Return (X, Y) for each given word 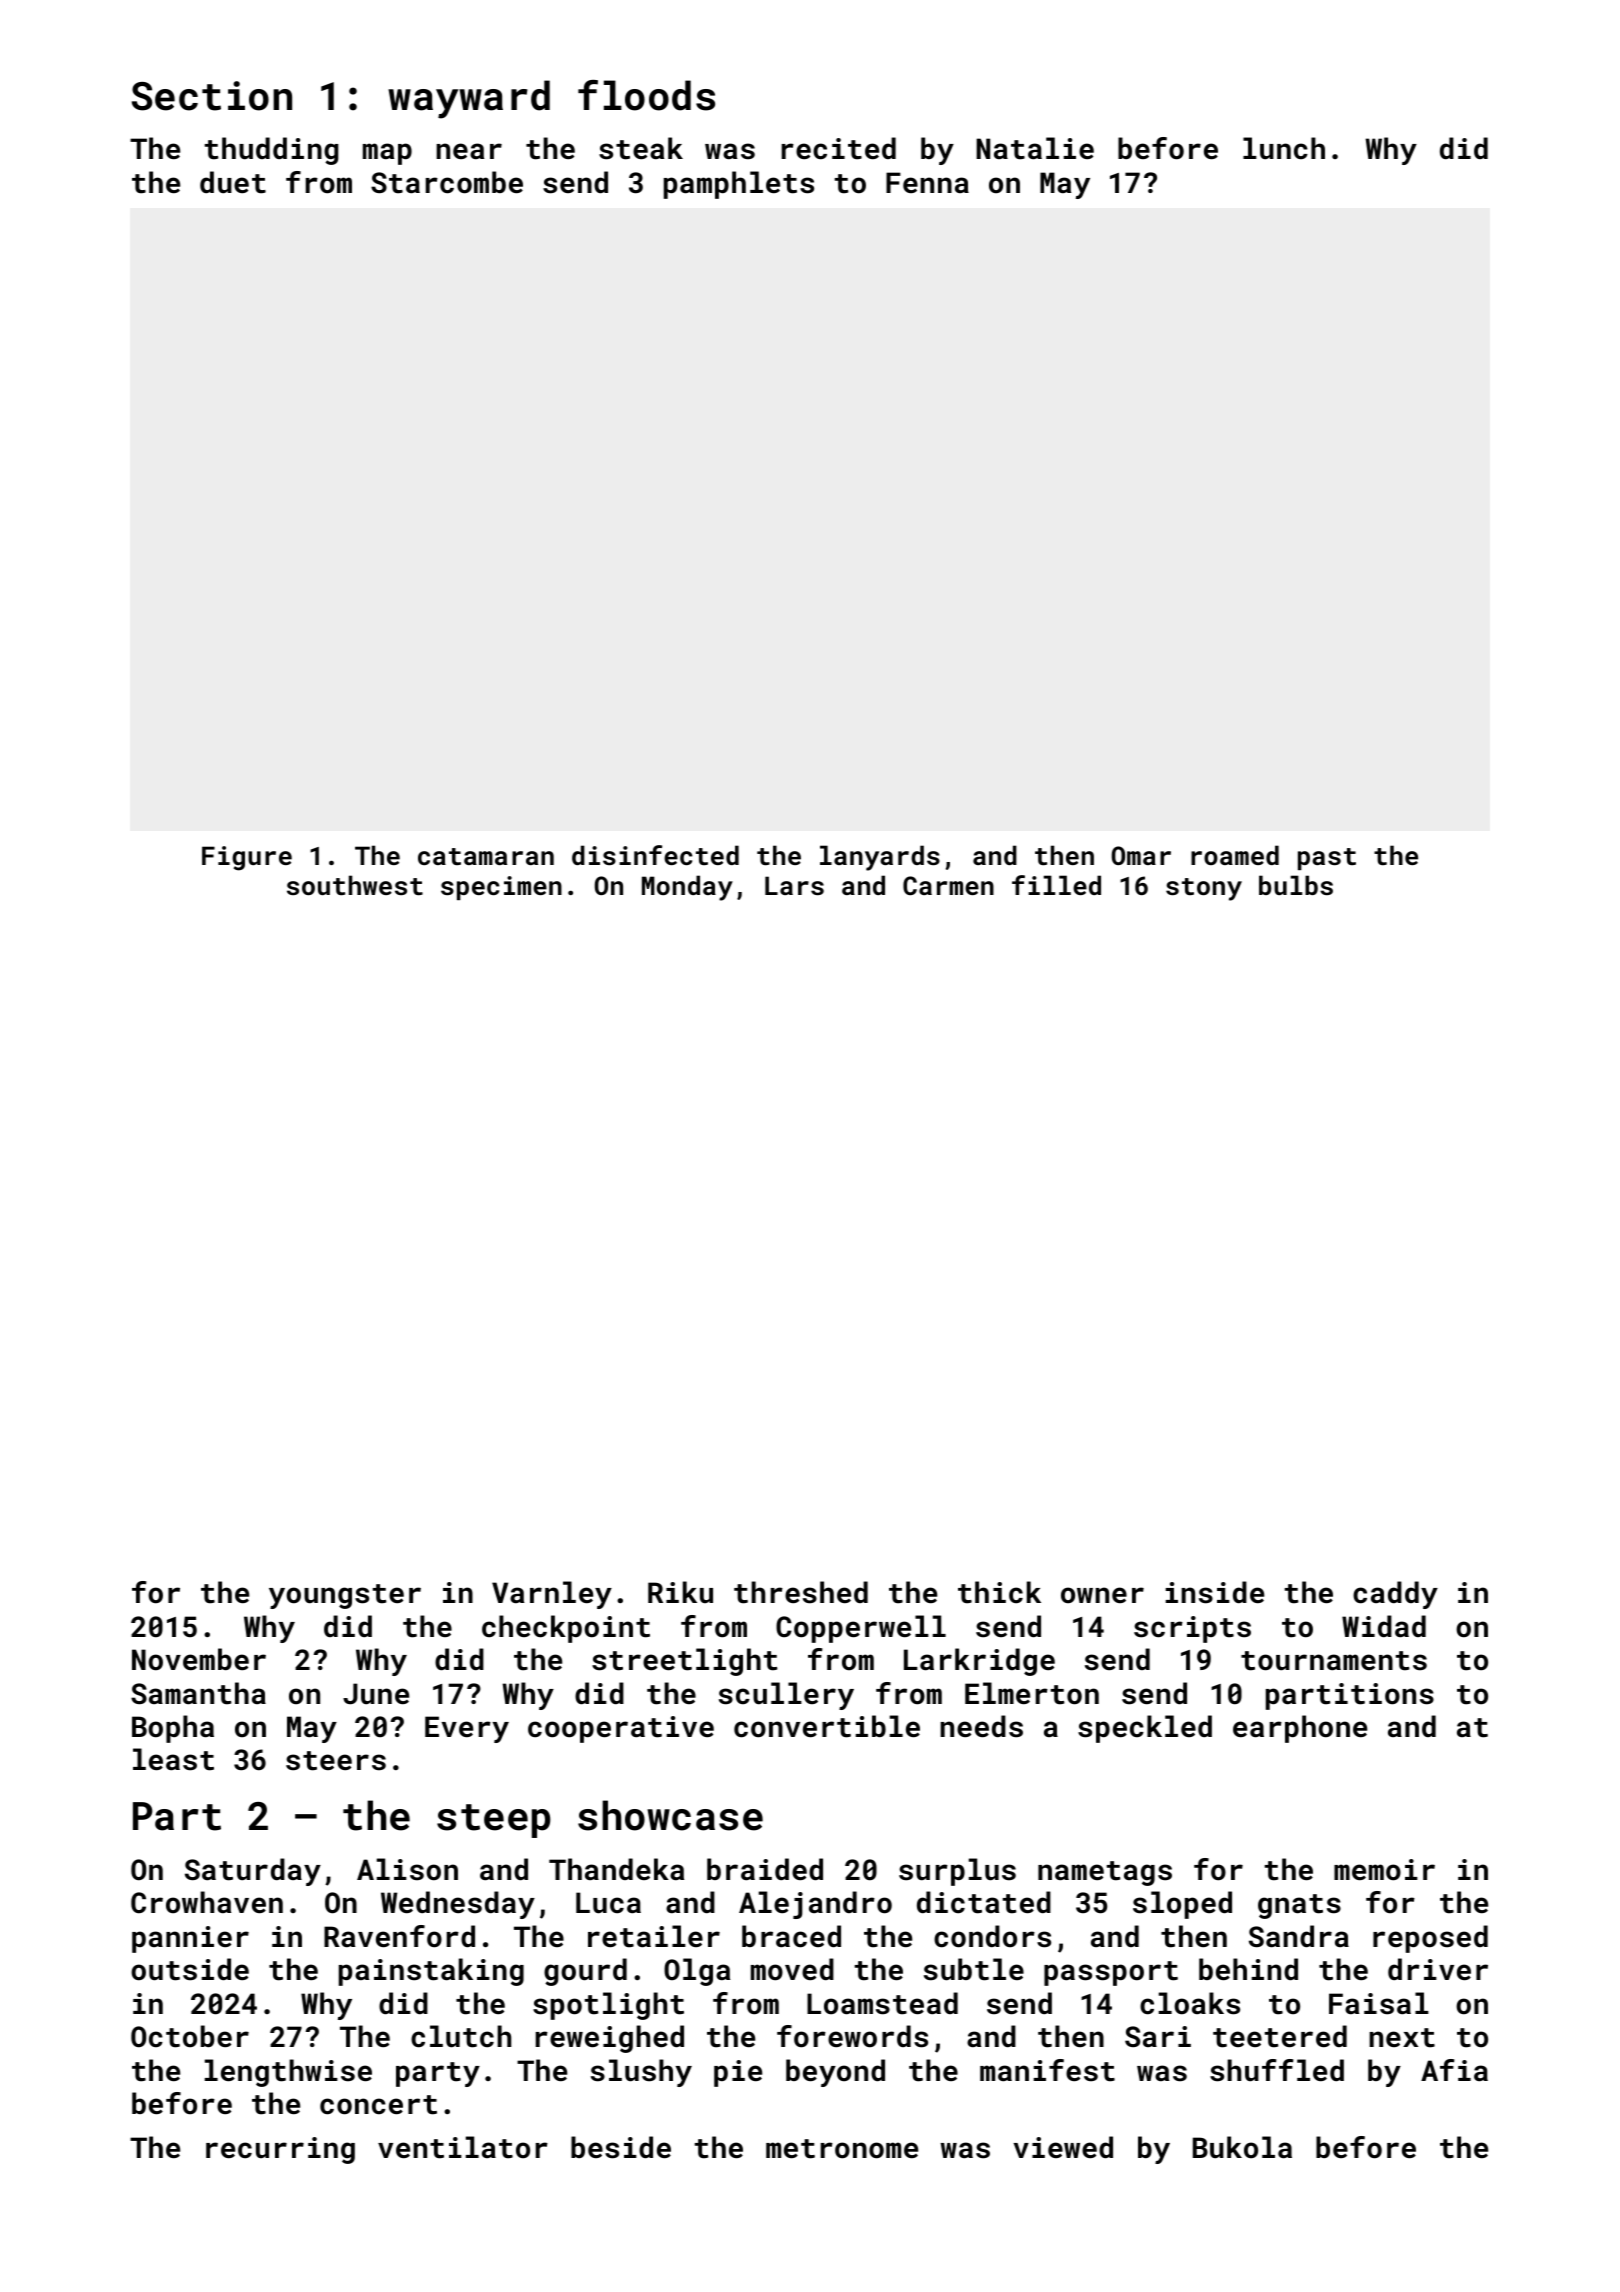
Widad (1384, 1626)
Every (467, 1729)
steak (641, 148)
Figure (247, 858)
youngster (345, 1596)
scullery (786, 1696)
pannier (190, 1939)
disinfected (655, 855)
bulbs (1296, 885)
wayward (469, 99)
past (1327, 859)
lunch (1284, 148)
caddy (1395, 1595)
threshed (801, 1592)
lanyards (880, 858)
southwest (355, 885)
